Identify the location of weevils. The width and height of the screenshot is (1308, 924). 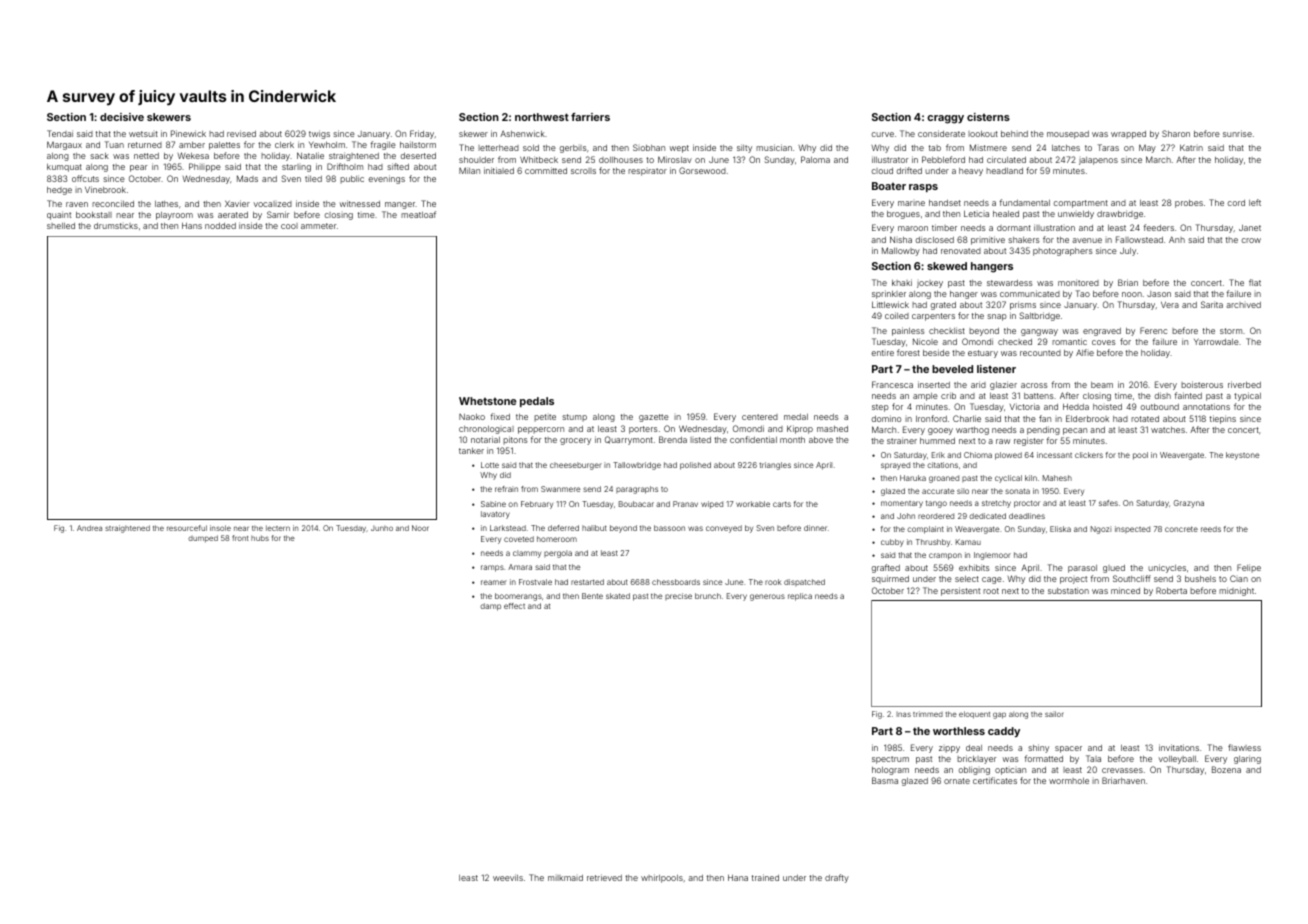
(508, 877).
